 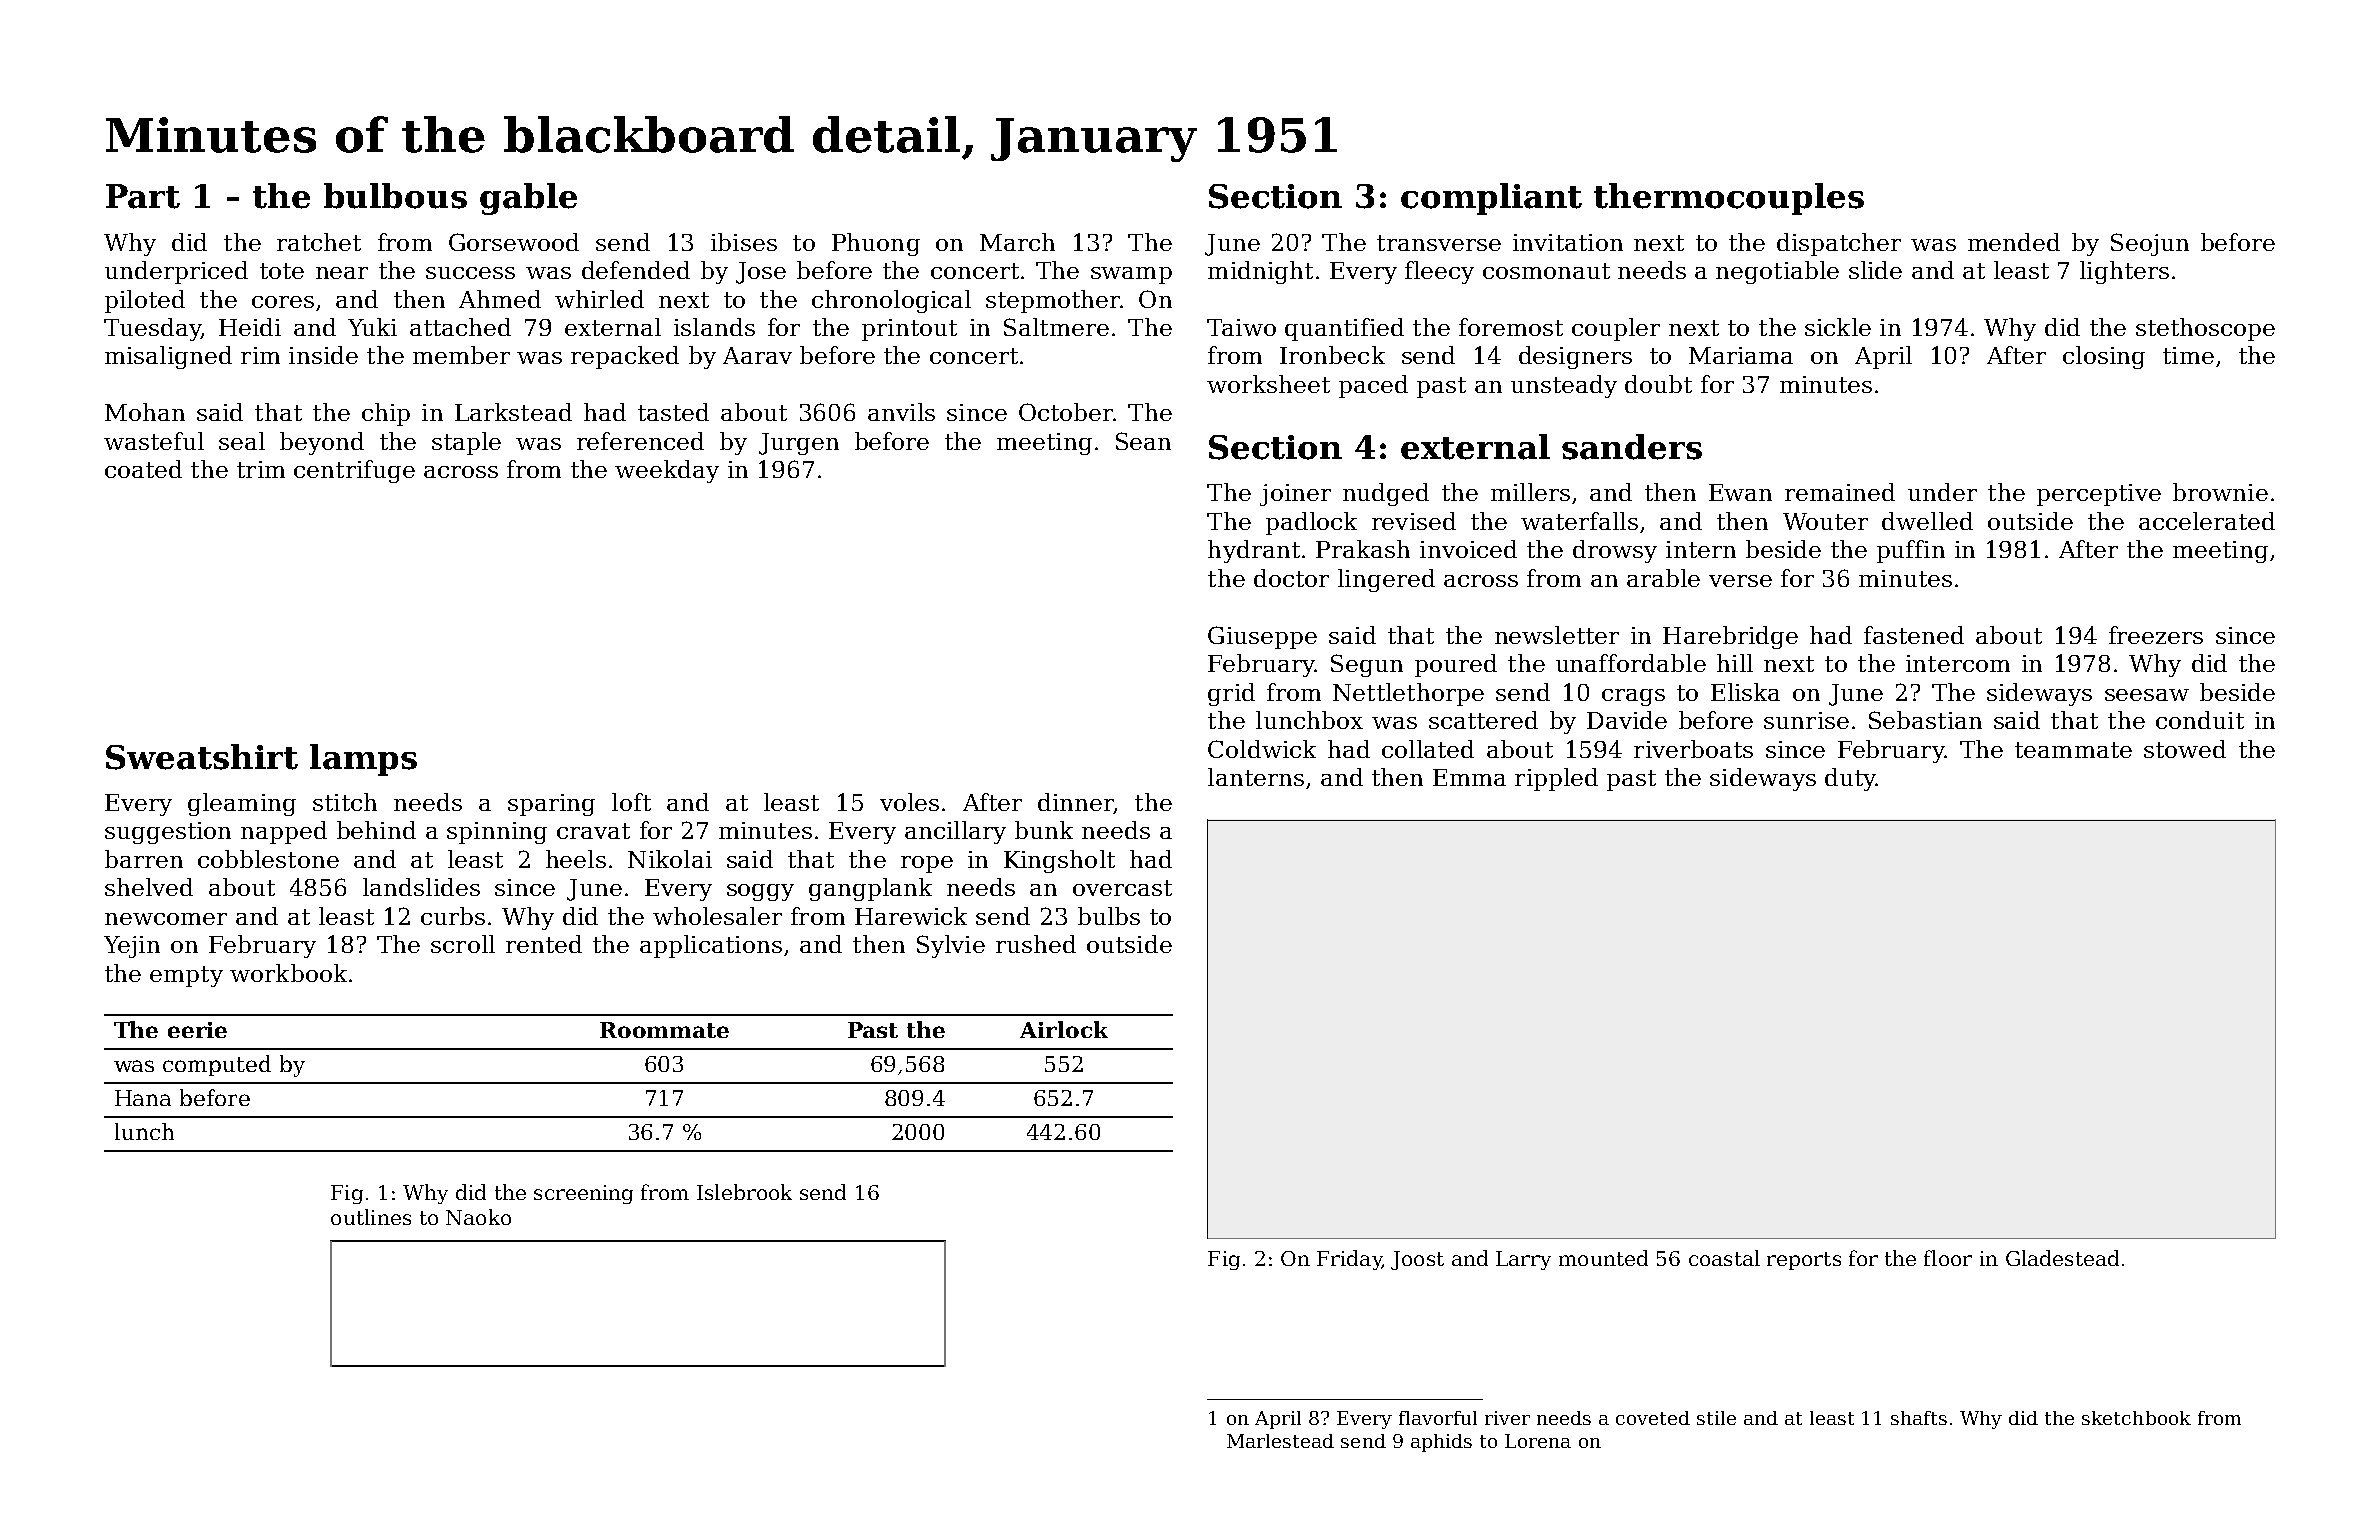 I want to click on duty, so click(x=1850, y=779).
